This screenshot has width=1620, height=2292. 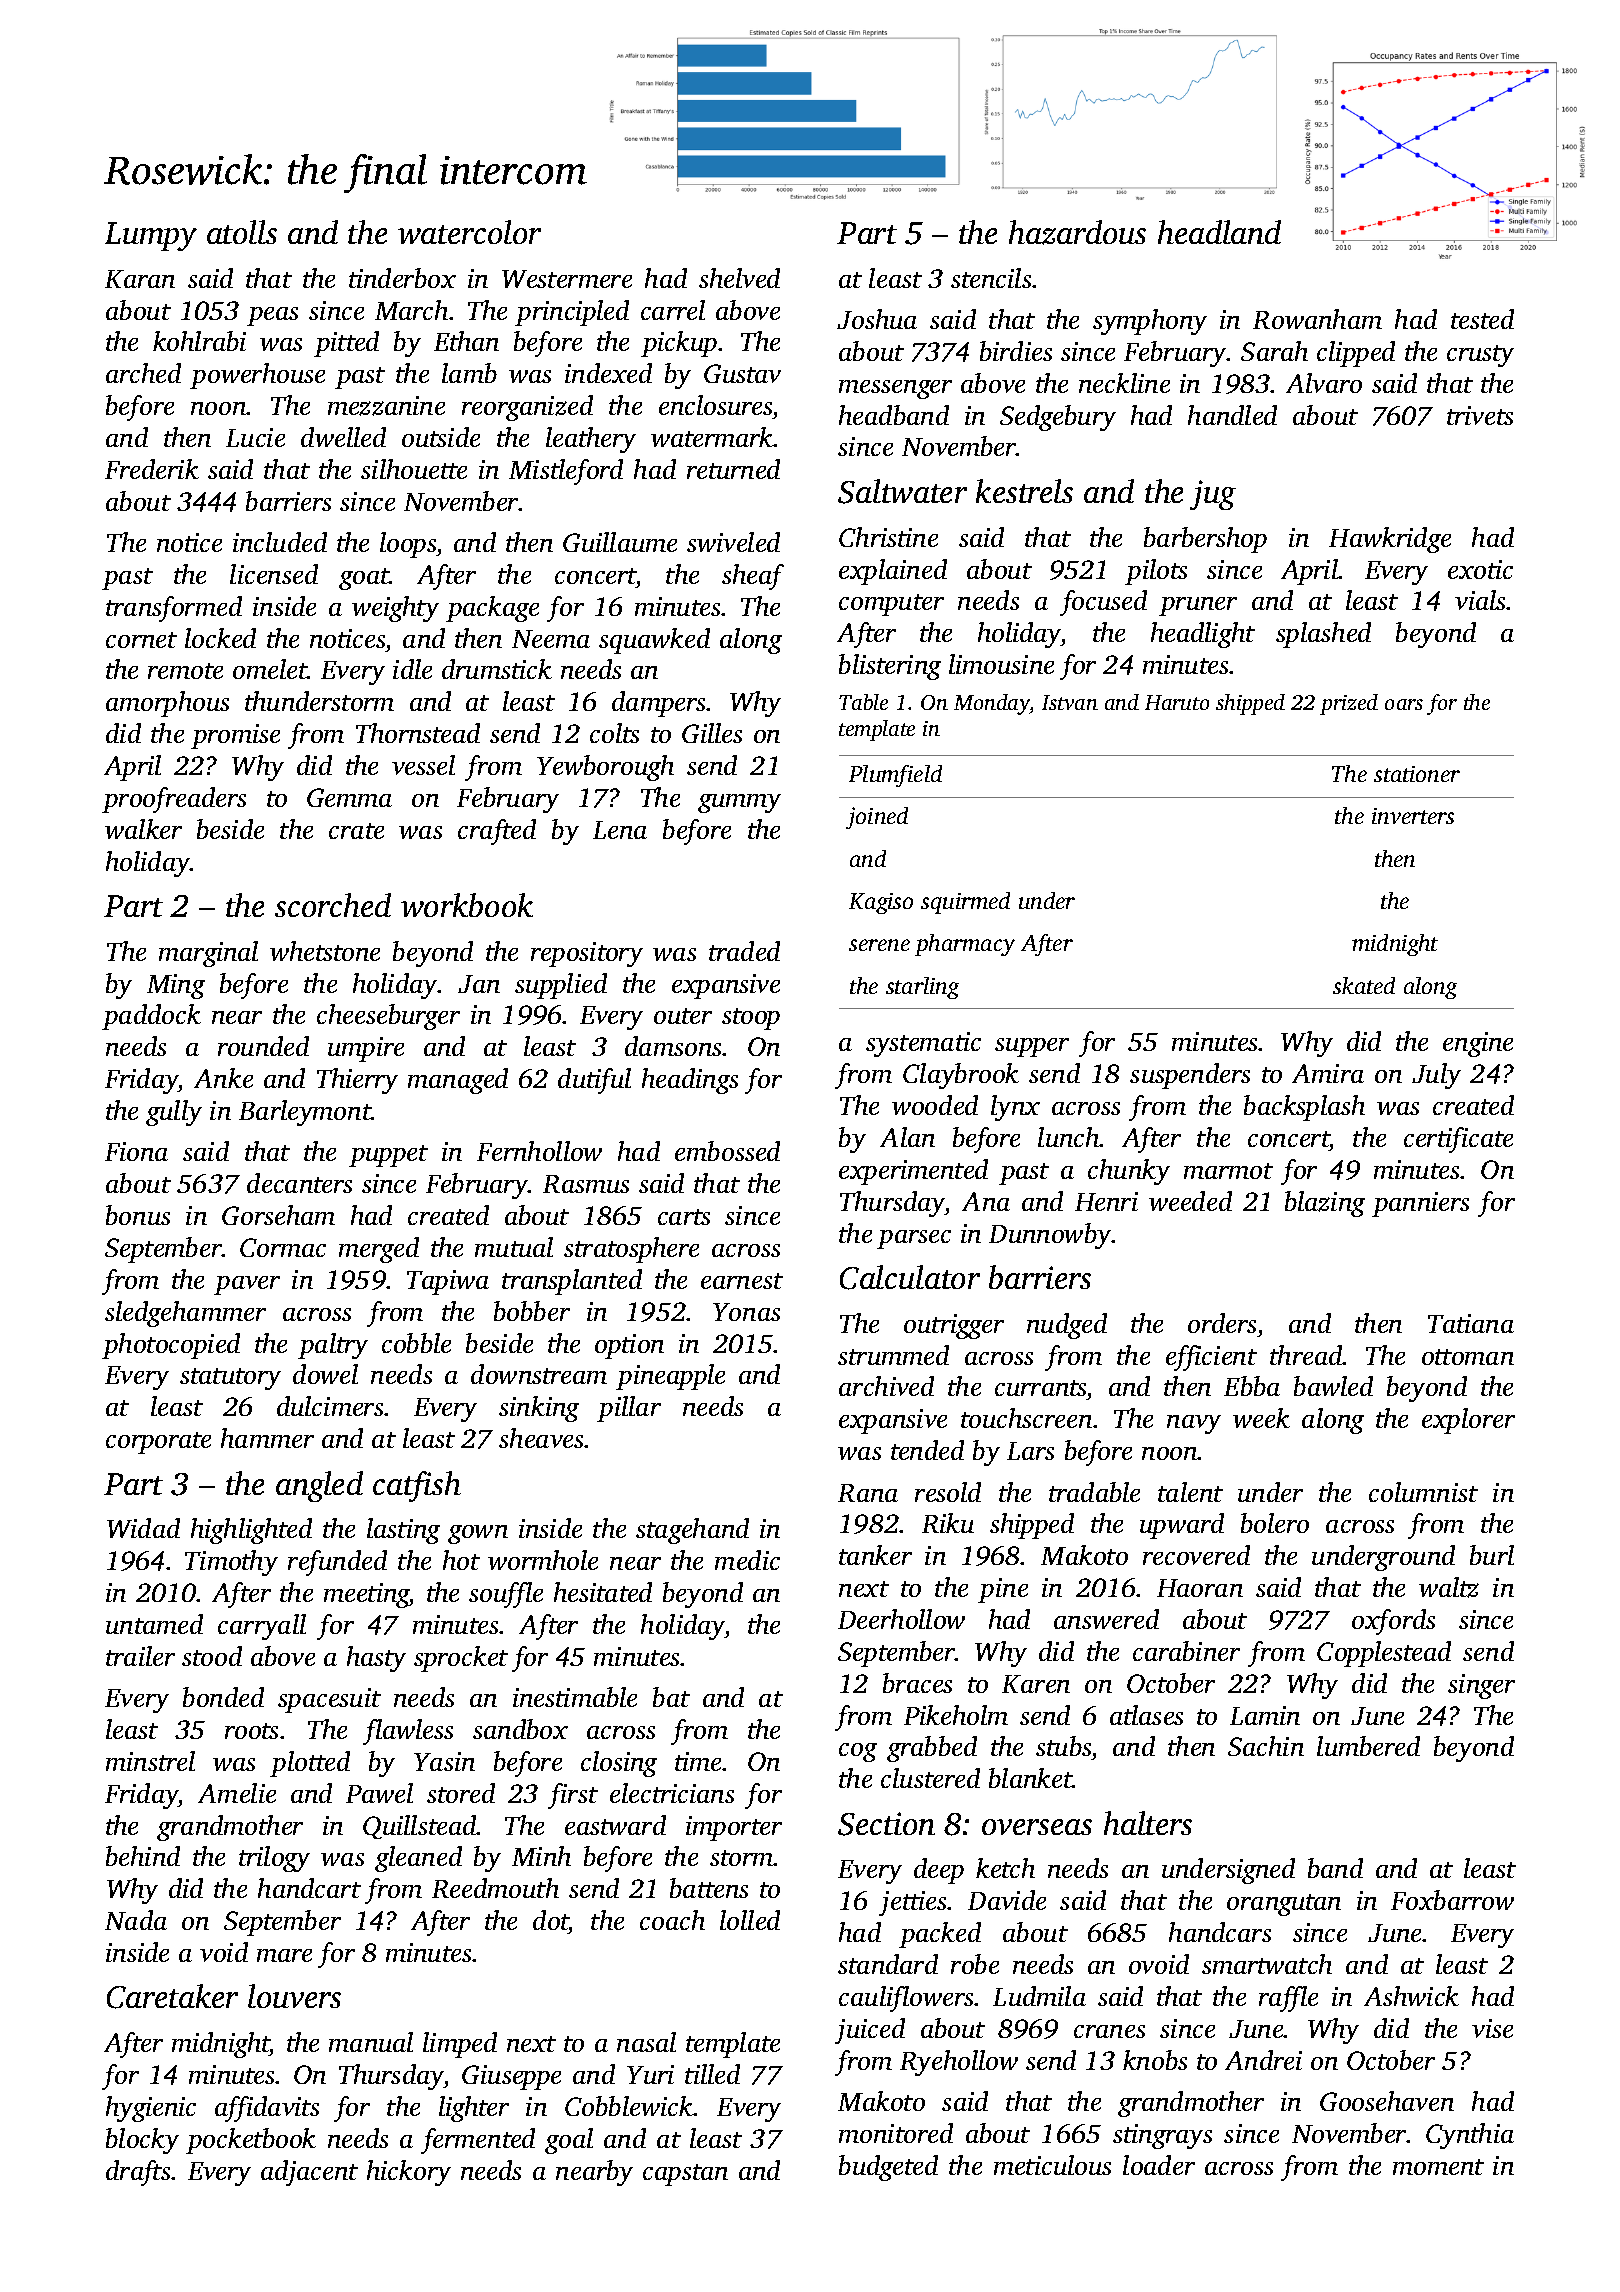 I want to click on tinderbox, so click(x=402, y=278).
